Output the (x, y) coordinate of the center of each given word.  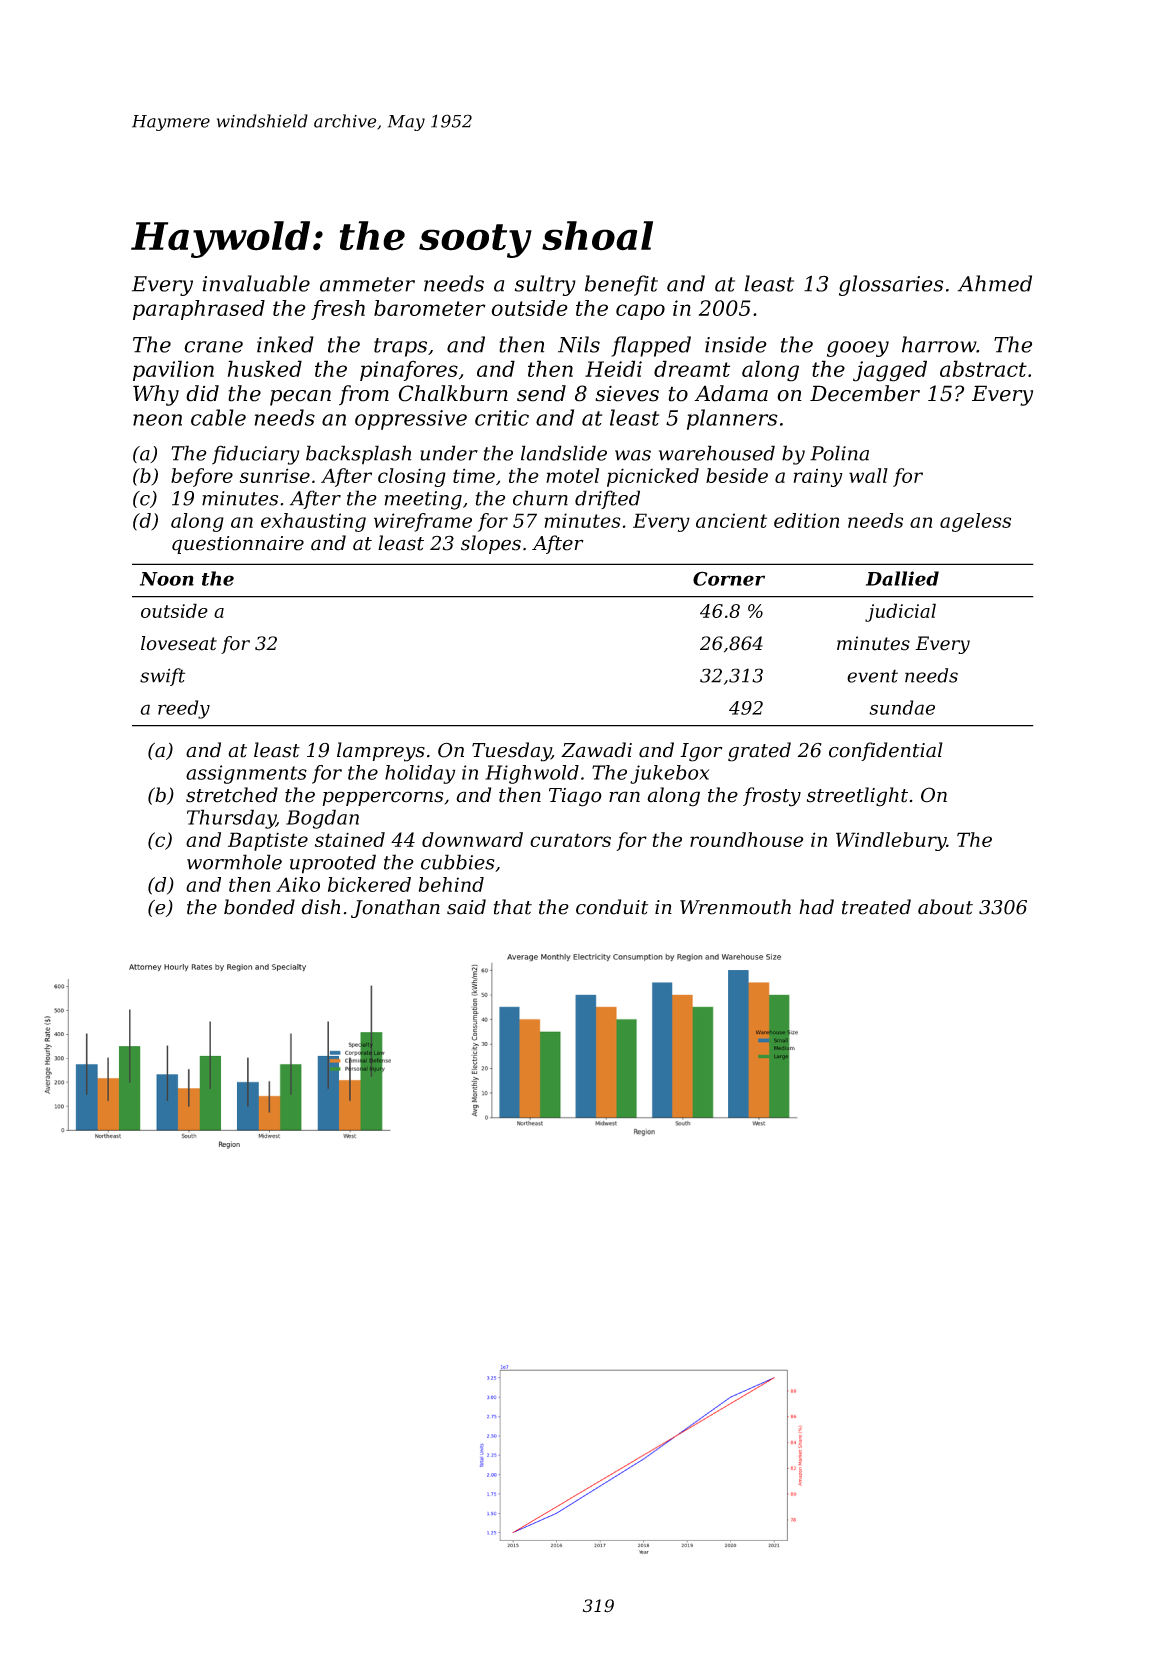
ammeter (367, 284)
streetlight (857, 797)
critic (502, 418)
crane (213, 347)
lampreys (381, 752)
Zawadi (596, 750)
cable (218, 417)
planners (732, 419)
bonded (259, 907)
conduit (612, 907)
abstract (983, 368)
